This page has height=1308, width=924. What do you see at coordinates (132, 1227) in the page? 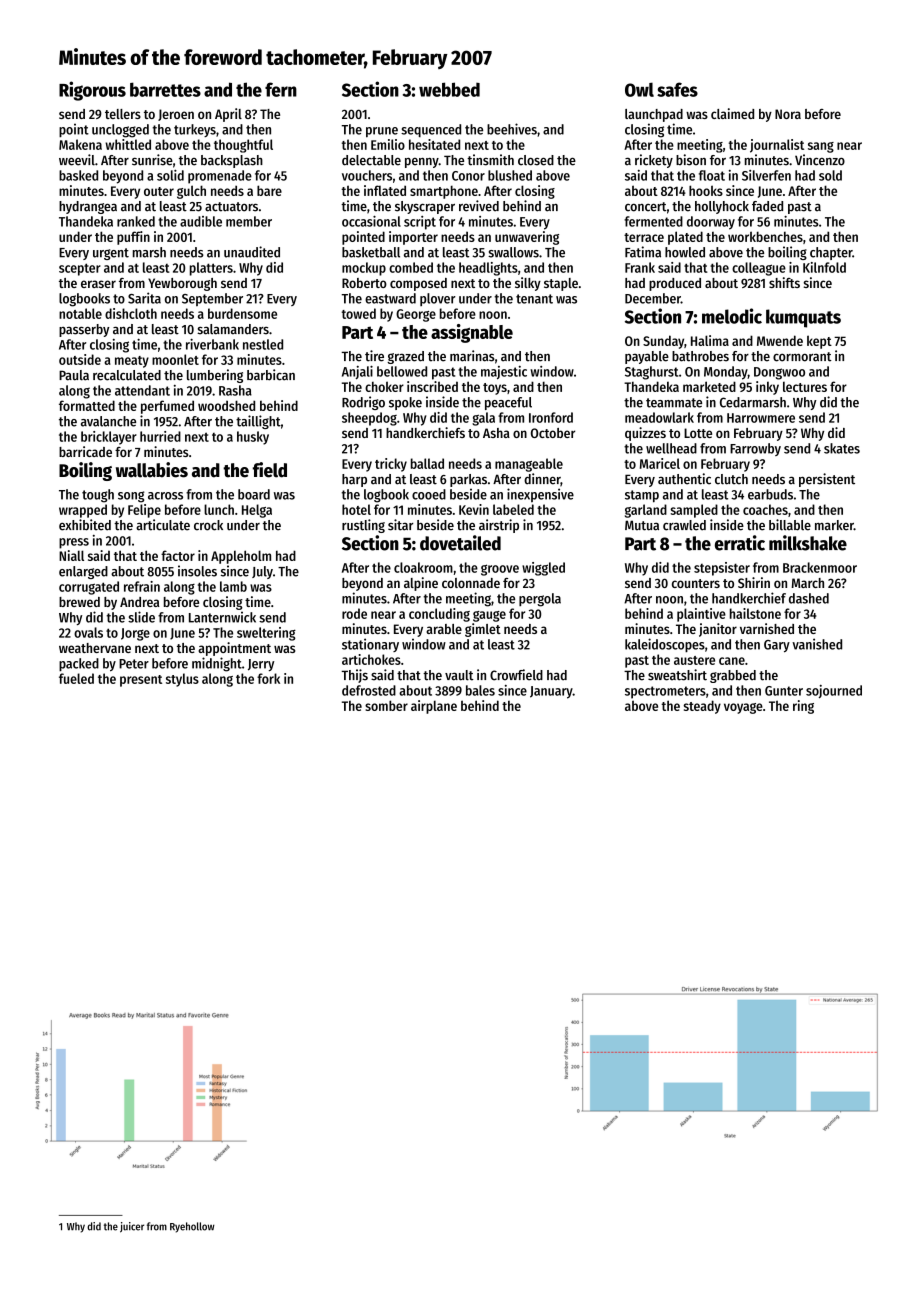
I see `juicer` at bounding box center [132, 1227].
